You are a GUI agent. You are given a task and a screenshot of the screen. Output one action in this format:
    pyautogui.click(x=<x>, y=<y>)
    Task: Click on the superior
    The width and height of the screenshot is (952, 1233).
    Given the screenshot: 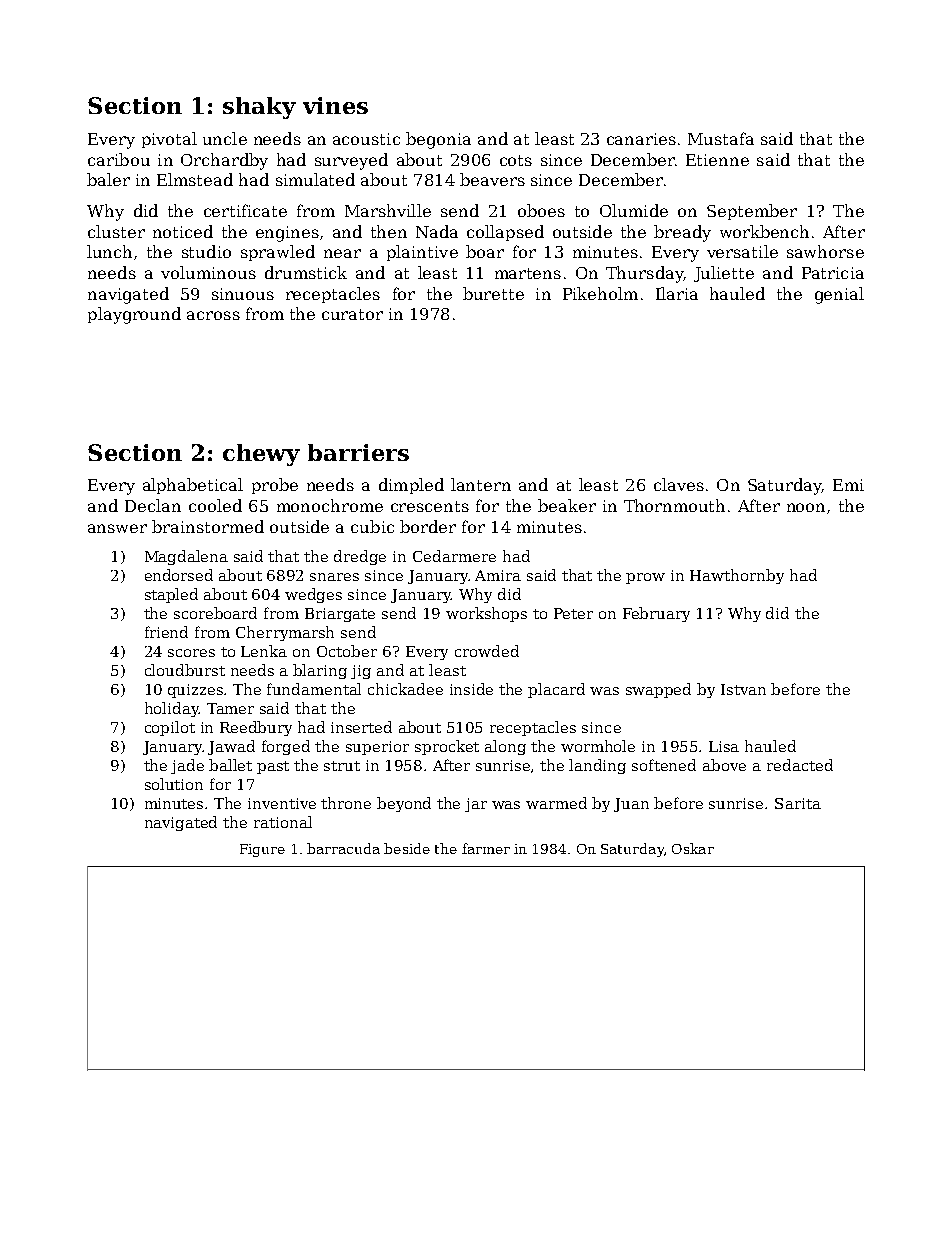 What is the action you would take?
    pyautogui.click(x=377, y=748)
